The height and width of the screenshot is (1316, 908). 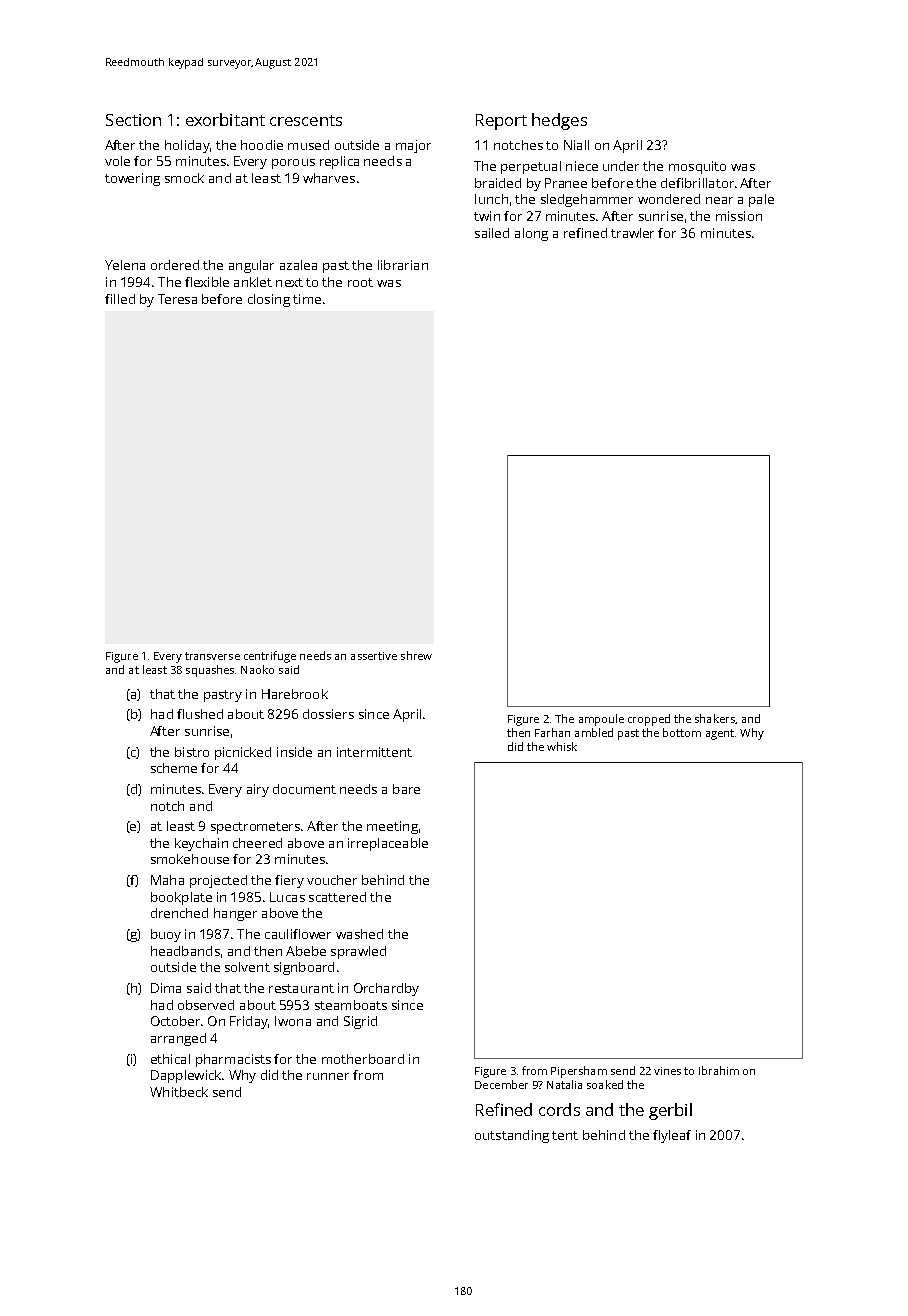 What do you see at coordinates (174, 768) in the screenshot?
I see `scheme` at bounding box center [174, 768].
